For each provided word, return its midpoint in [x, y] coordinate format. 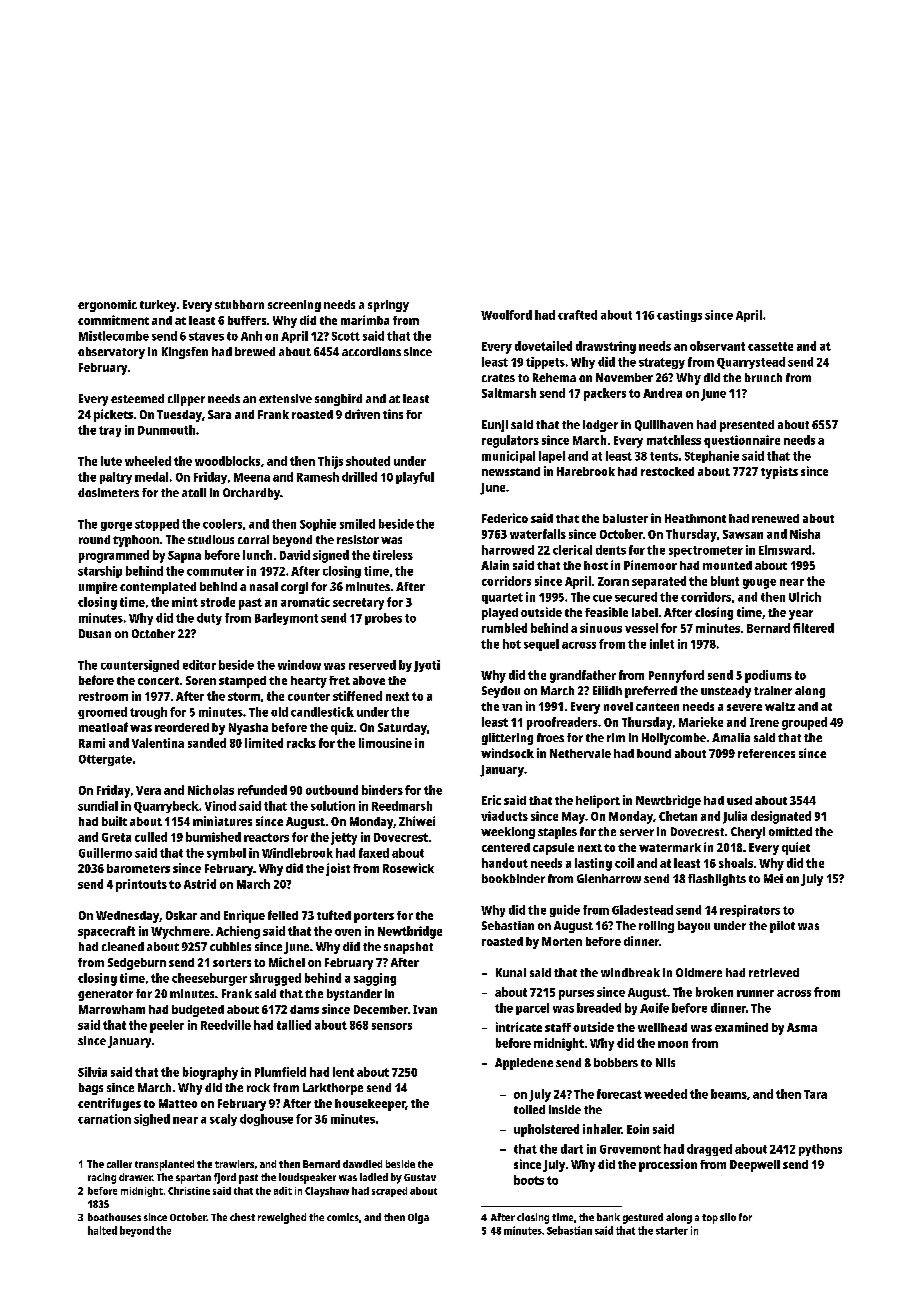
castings [679, 316]
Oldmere [699, 972]
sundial [98, 806]
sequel [541, 645]
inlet [662, 644]
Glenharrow [609, 878]
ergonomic [107, 306]
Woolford [506, 315]
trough [148, 713]
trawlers [234, 1164]
